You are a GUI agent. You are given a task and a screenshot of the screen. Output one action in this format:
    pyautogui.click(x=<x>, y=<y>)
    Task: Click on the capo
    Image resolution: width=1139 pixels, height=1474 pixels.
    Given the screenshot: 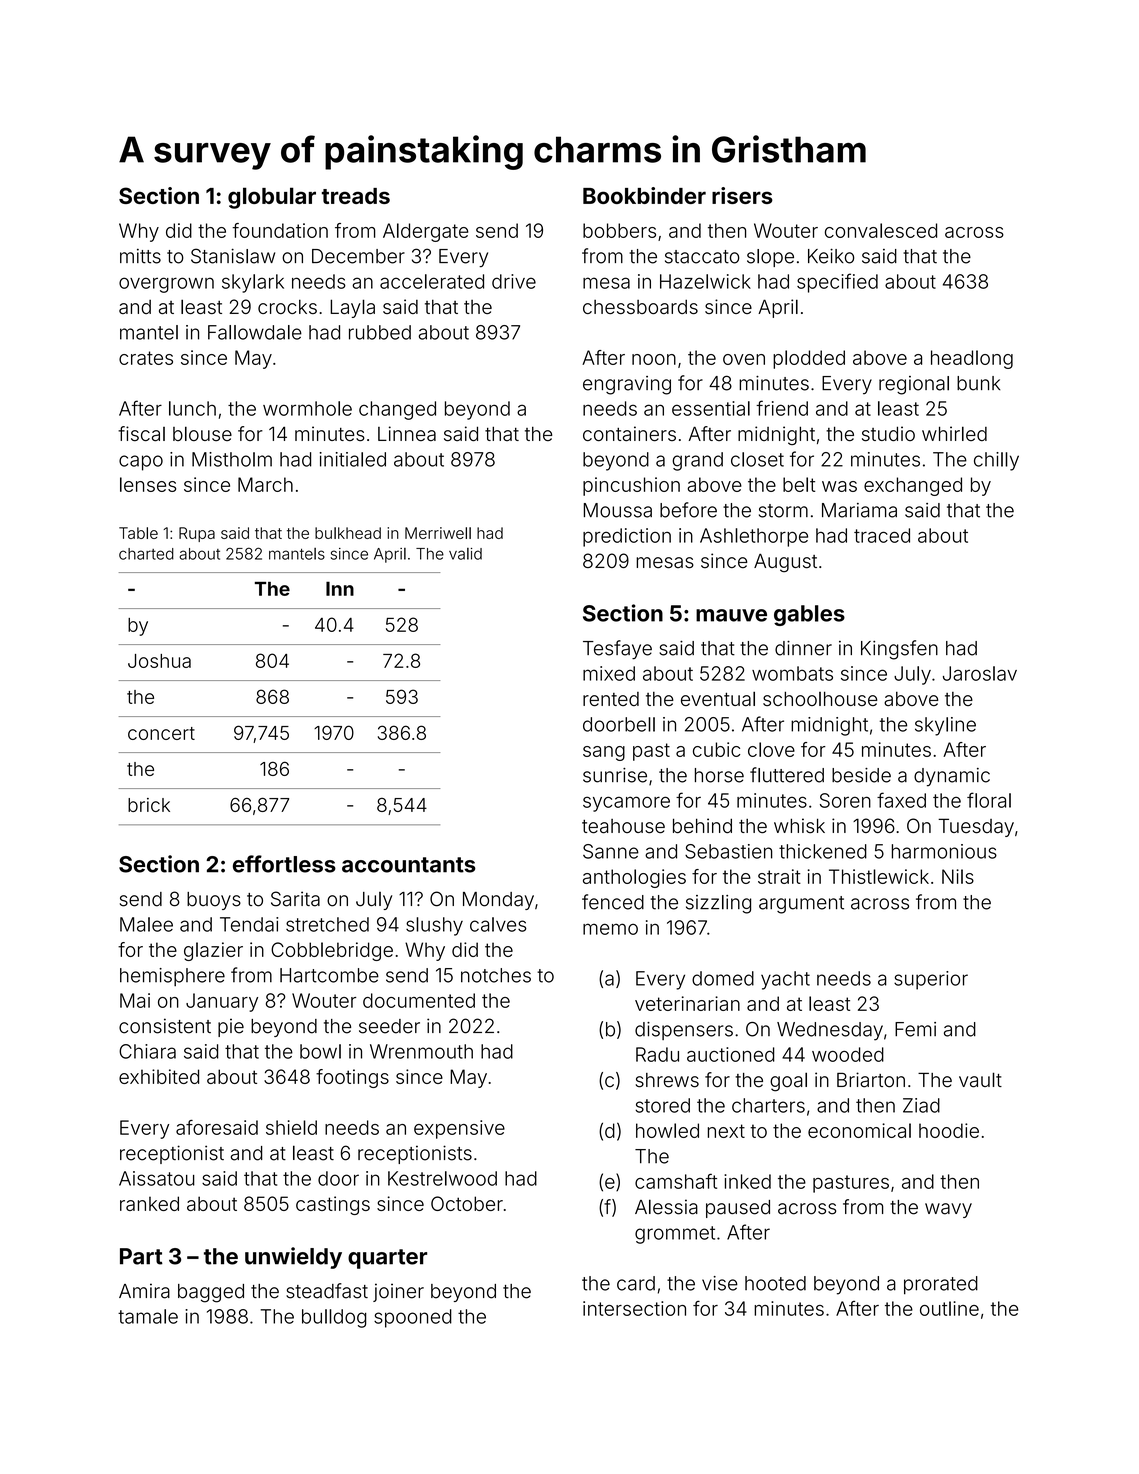 What is the action you would take?
    pyautogui.click(x=141, y=463)
